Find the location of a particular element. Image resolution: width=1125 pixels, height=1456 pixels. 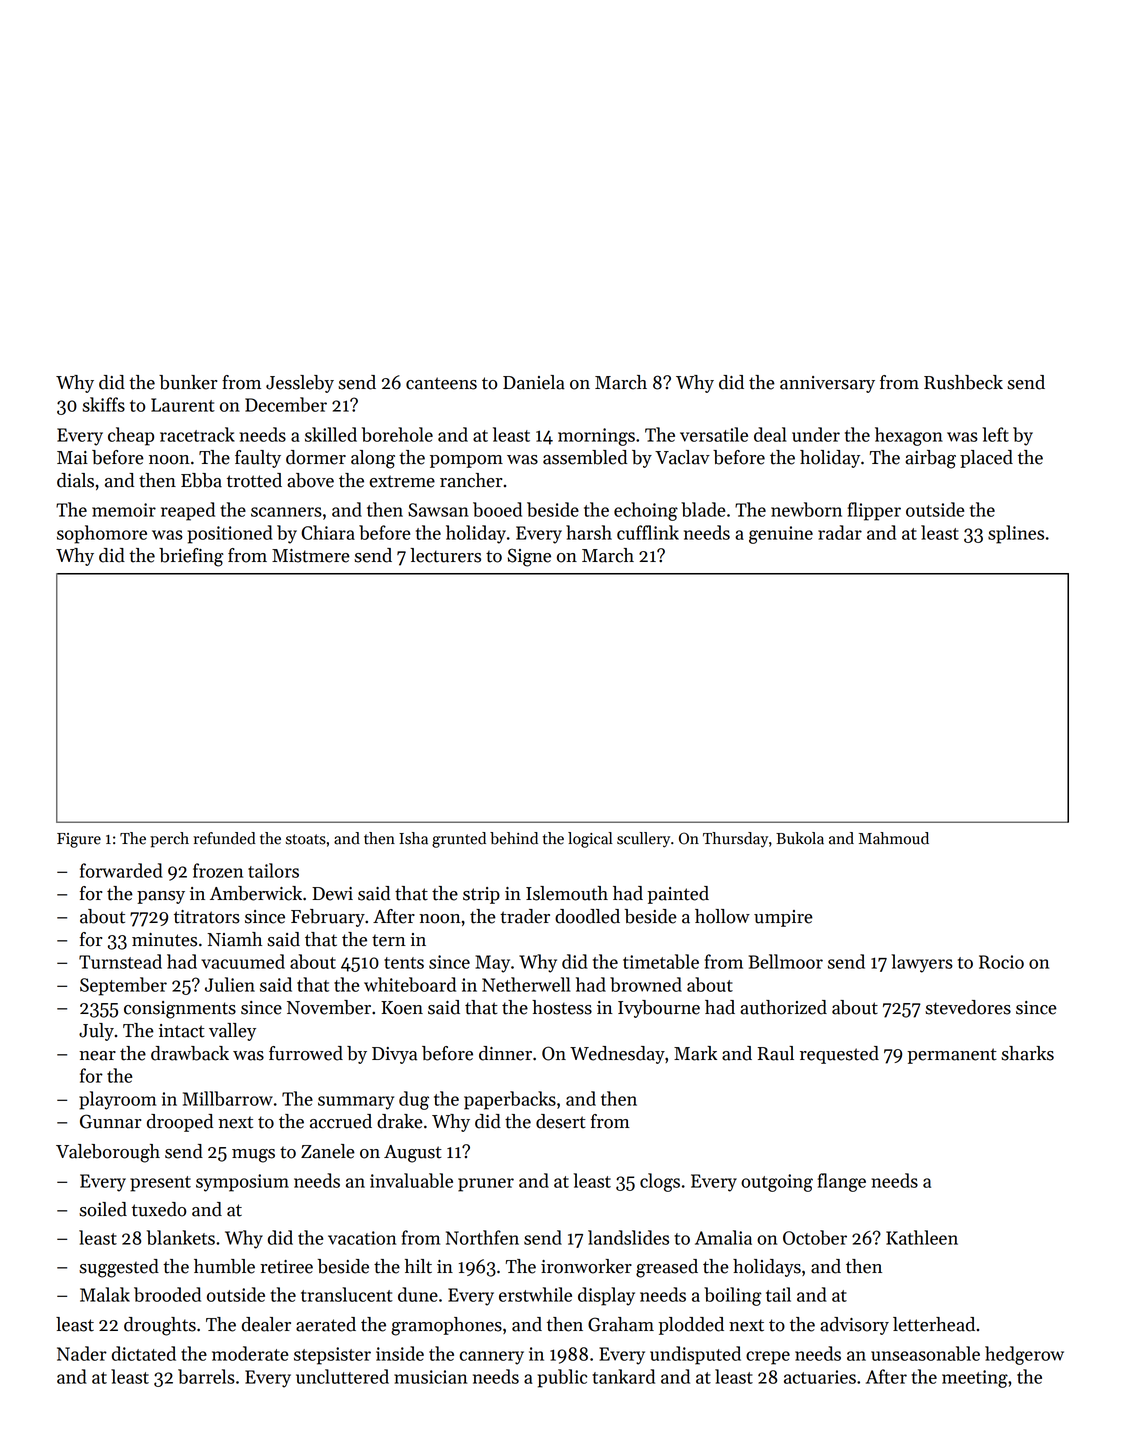

briefing is located at coordinates (191, 557).
